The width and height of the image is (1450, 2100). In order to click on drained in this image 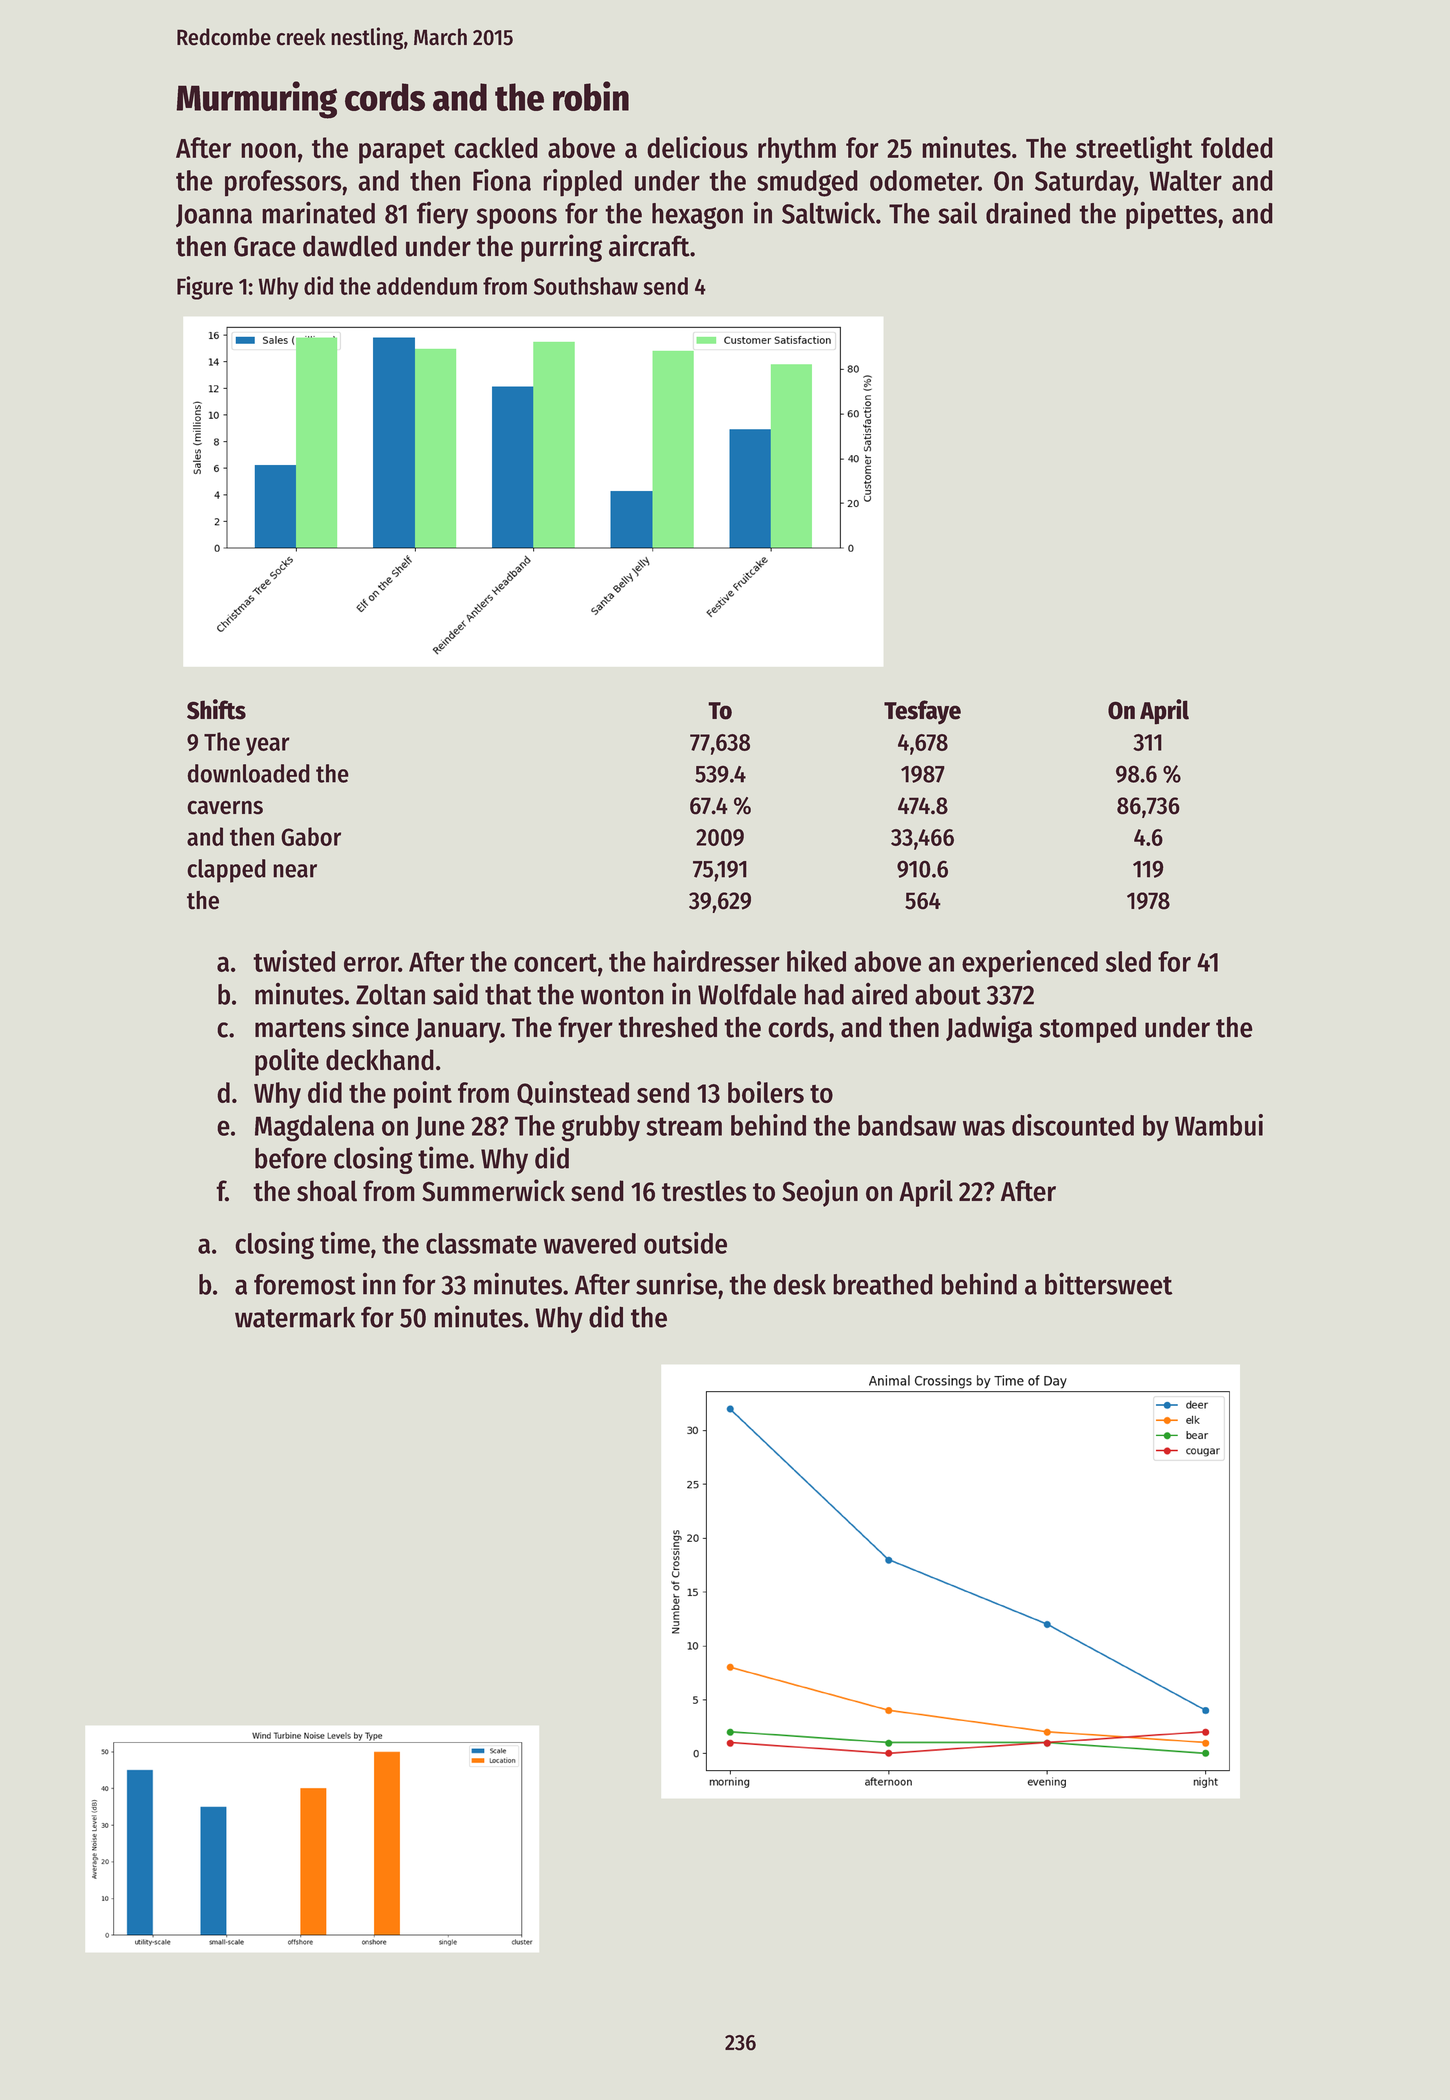, I will do `click(1028, 212)`.
